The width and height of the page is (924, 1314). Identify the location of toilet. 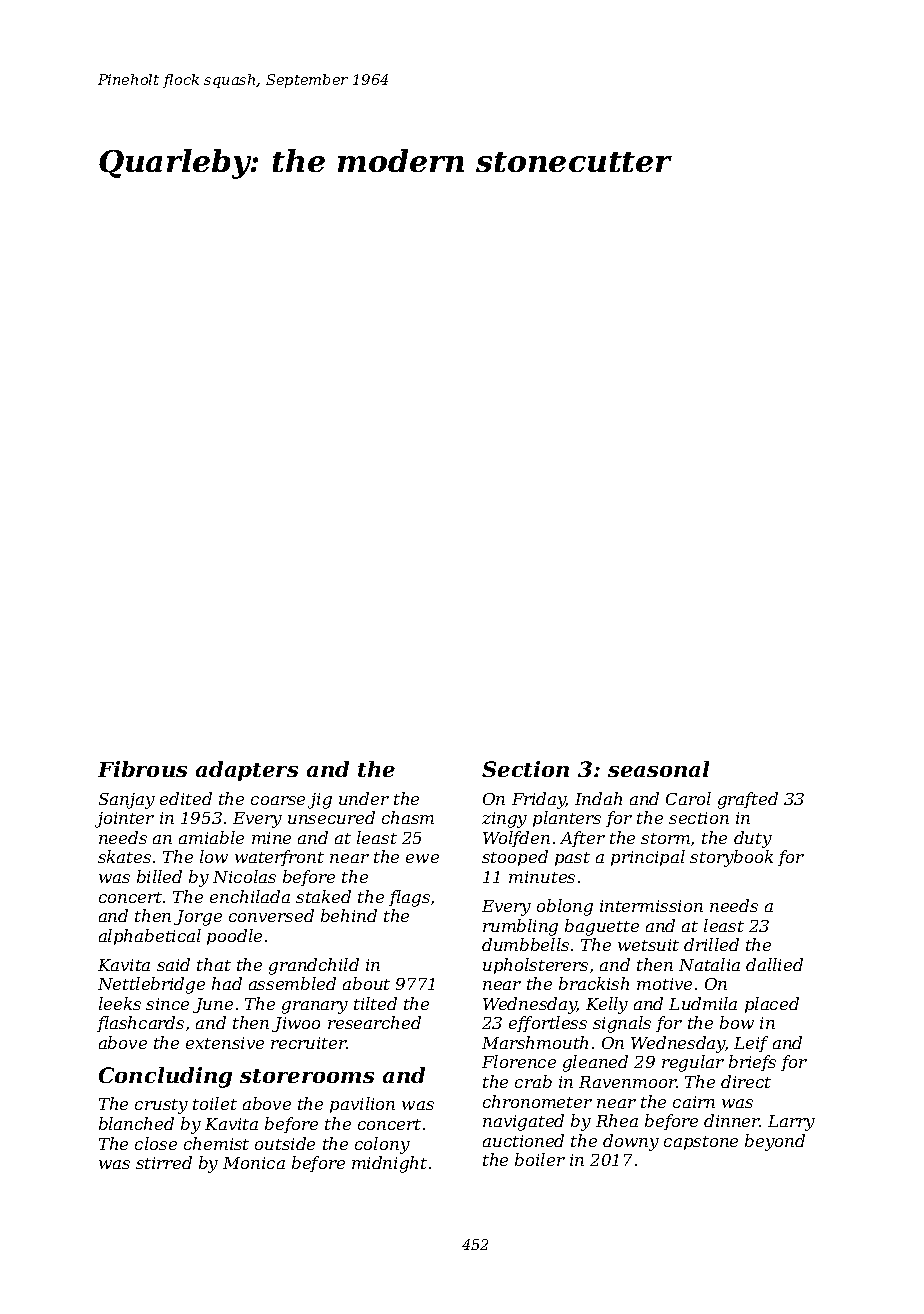
(215, 1103).
